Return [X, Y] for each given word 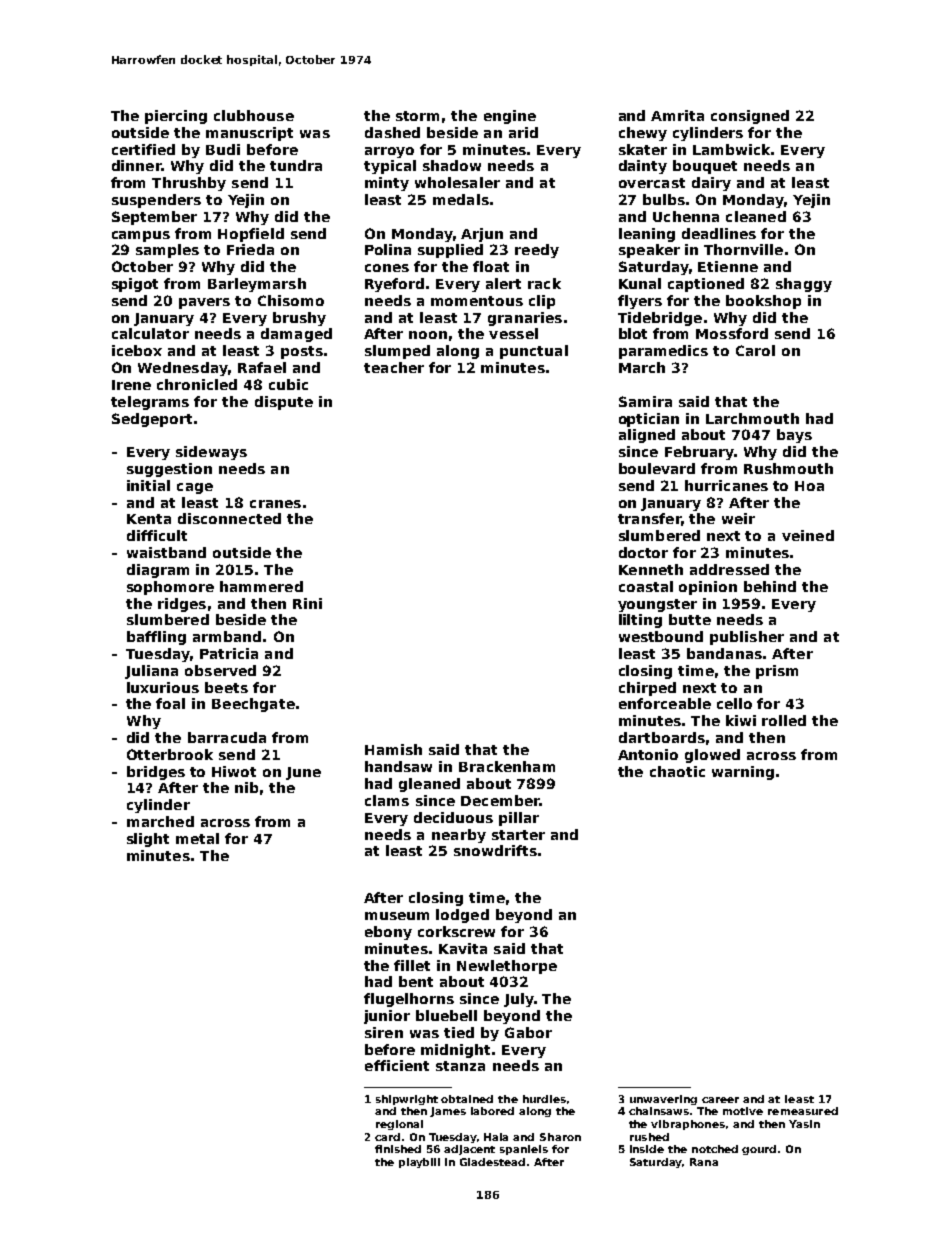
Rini [307, 603]
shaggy [804, 285]
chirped [647, 689]
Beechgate [253, 705]
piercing [176, 117]
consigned [750, 117]
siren [384, 1032]
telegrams [150, 403]
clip [542, 302]
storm [417, 116]
